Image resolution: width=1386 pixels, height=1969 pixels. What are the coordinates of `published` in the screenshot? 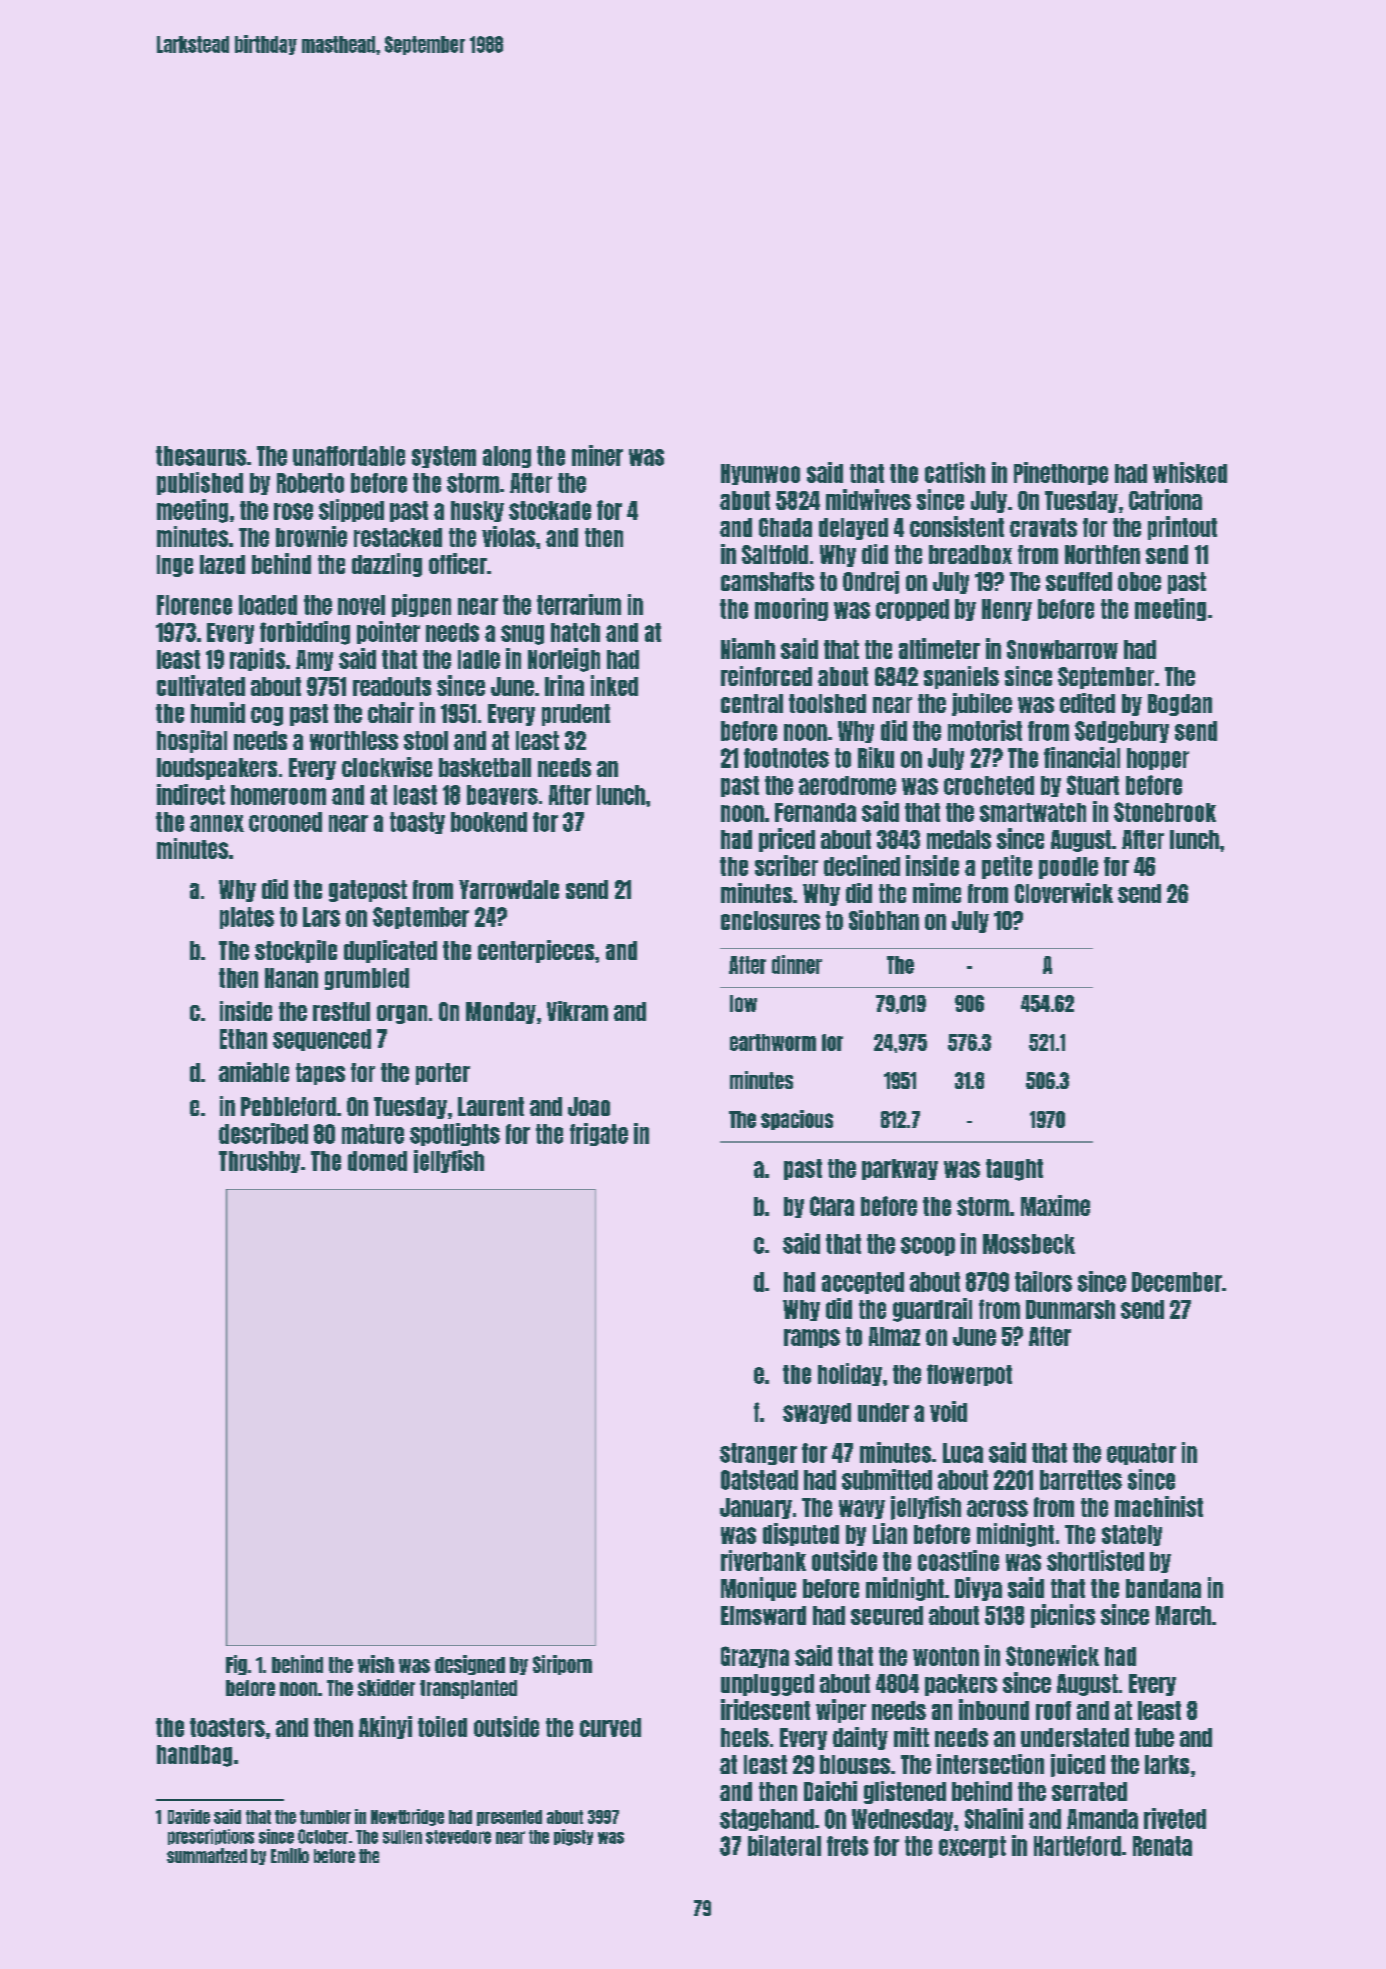 It's located at (200, 483).
